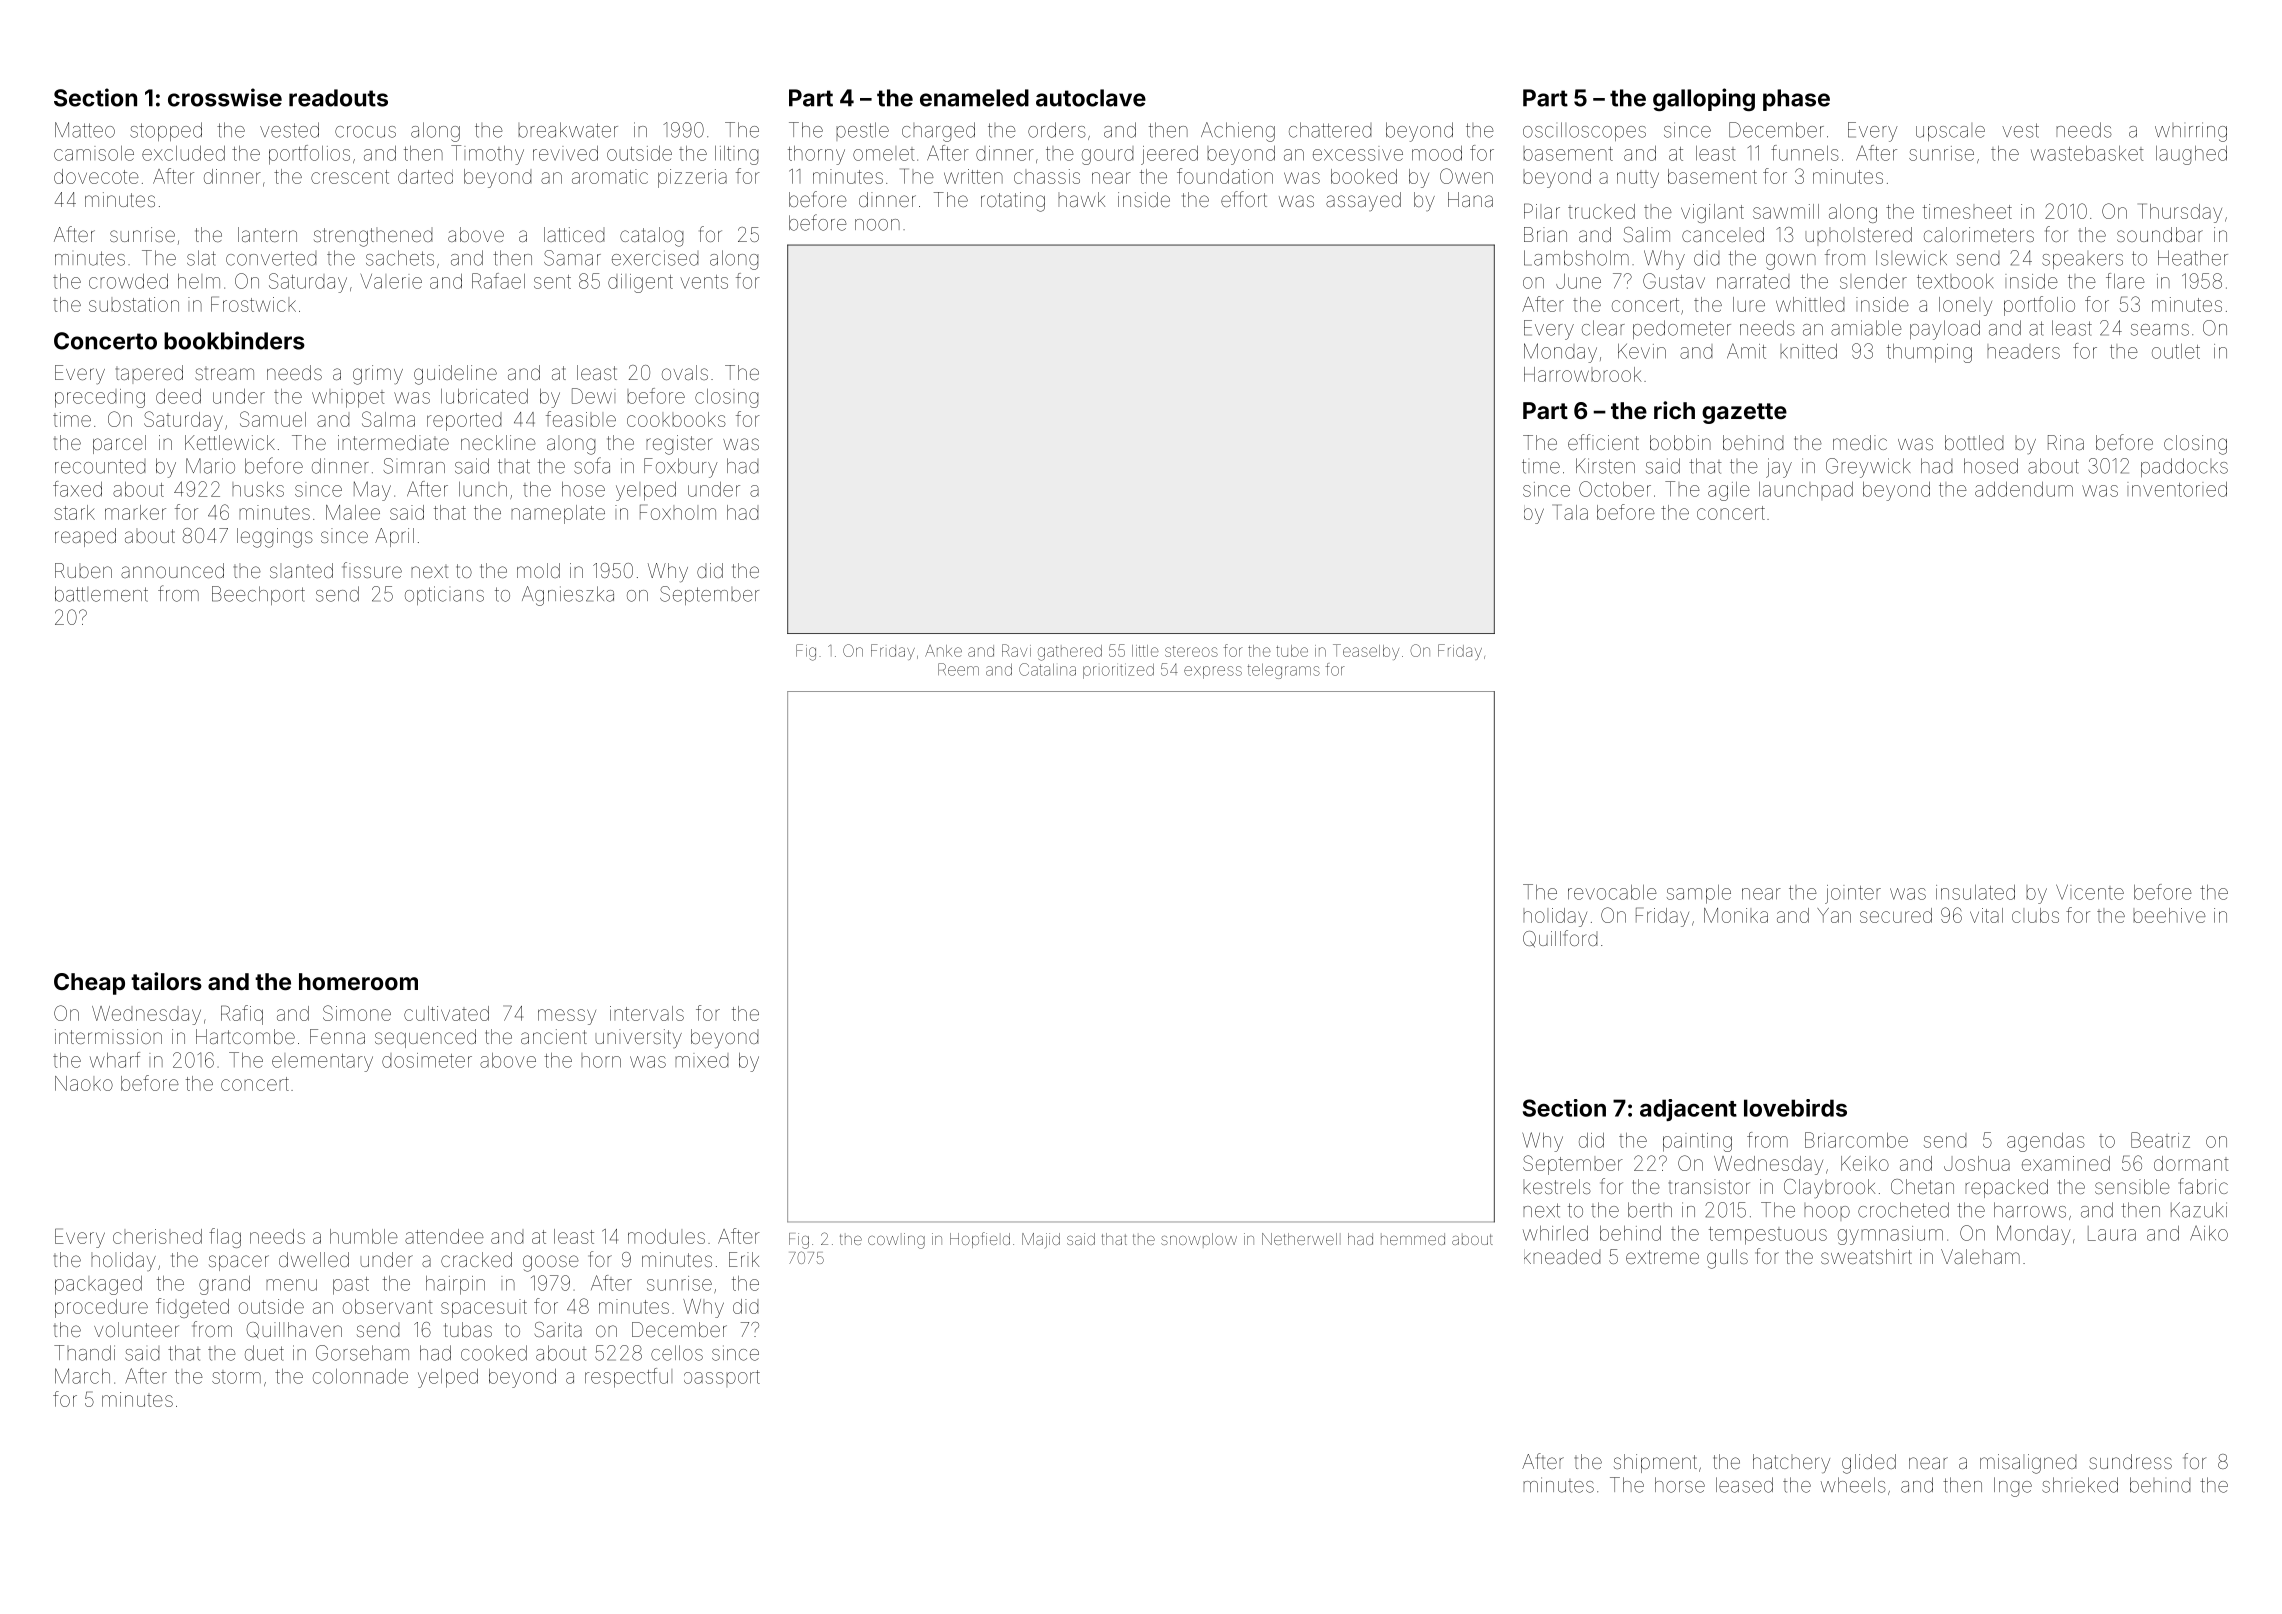 The image size is (2282, 1614). I want to click on misaligned, so click(2028, 1464).
